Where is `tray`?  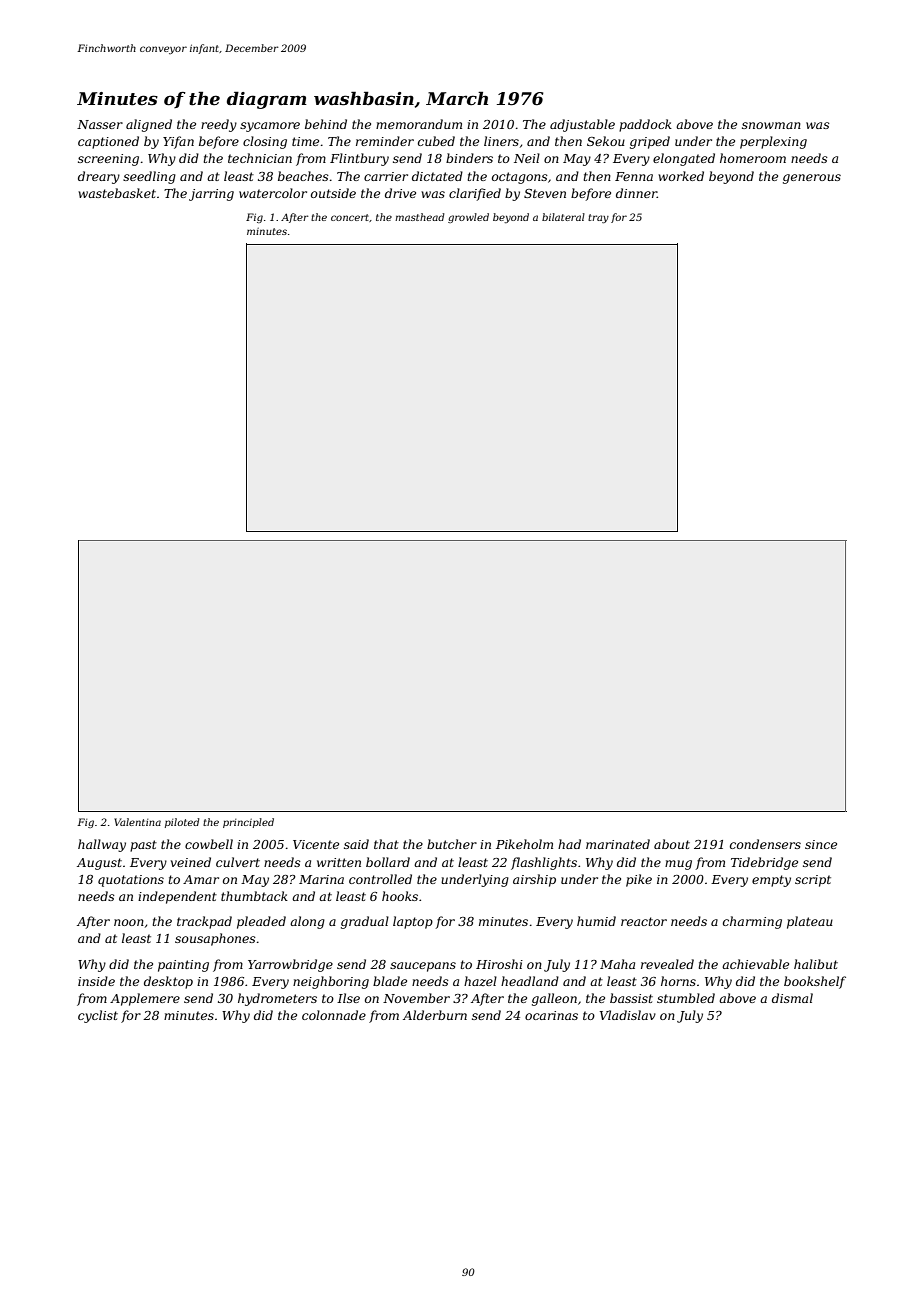
tray is located at coordinates (598, 218).
